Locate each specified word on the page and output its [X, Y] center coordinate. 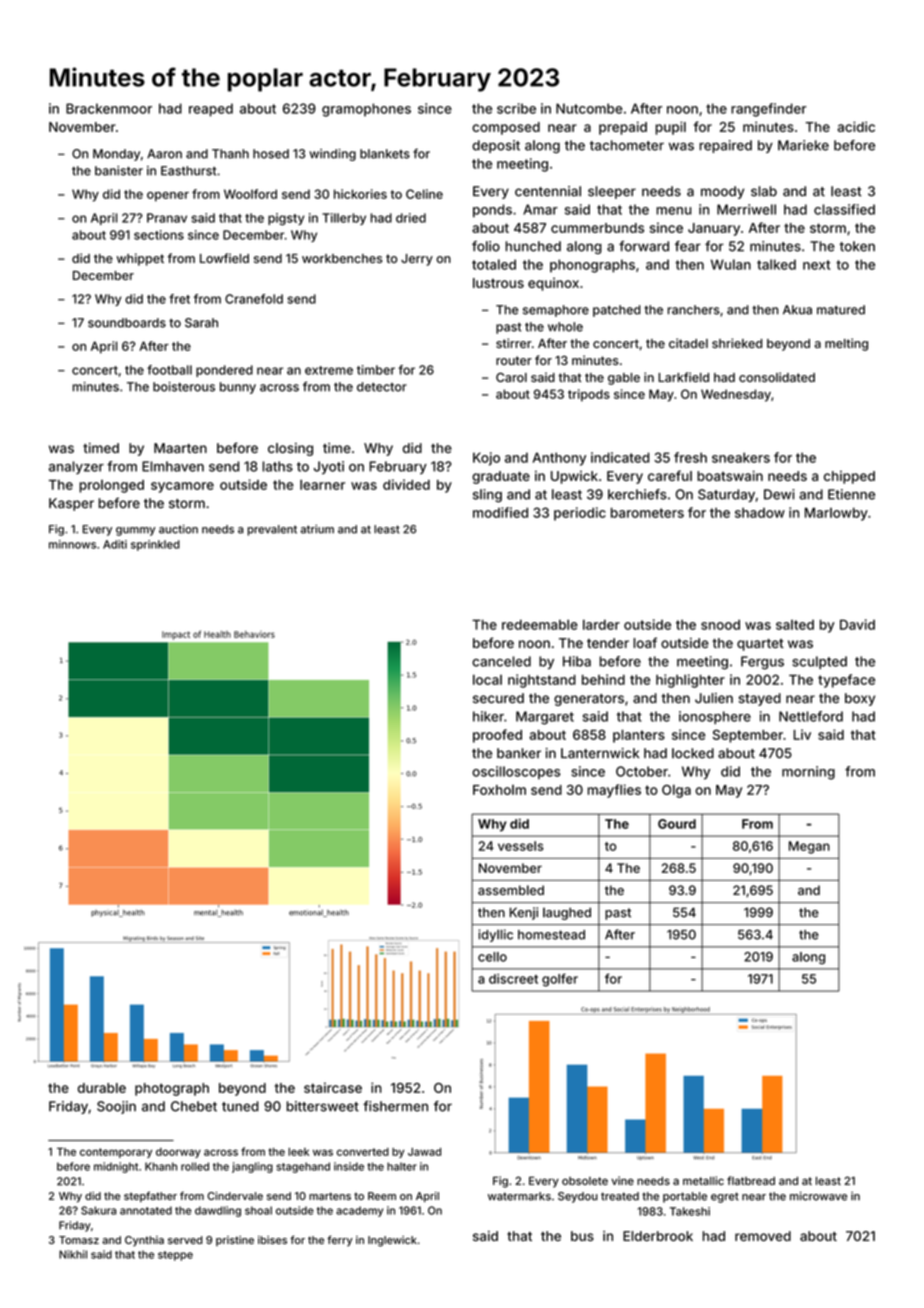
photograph [172, 1089]
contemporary [116, 1153]
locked [693, 753]
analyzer [76, 467]
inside [349, 1166]
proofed [497, 736]
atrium [317, 529]
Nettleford [811, 716]
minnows [72, 544]
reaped [211, 110]
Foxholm [499, 790]
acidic [856, 126]
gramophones [366, 110]
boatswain [730, 475]
